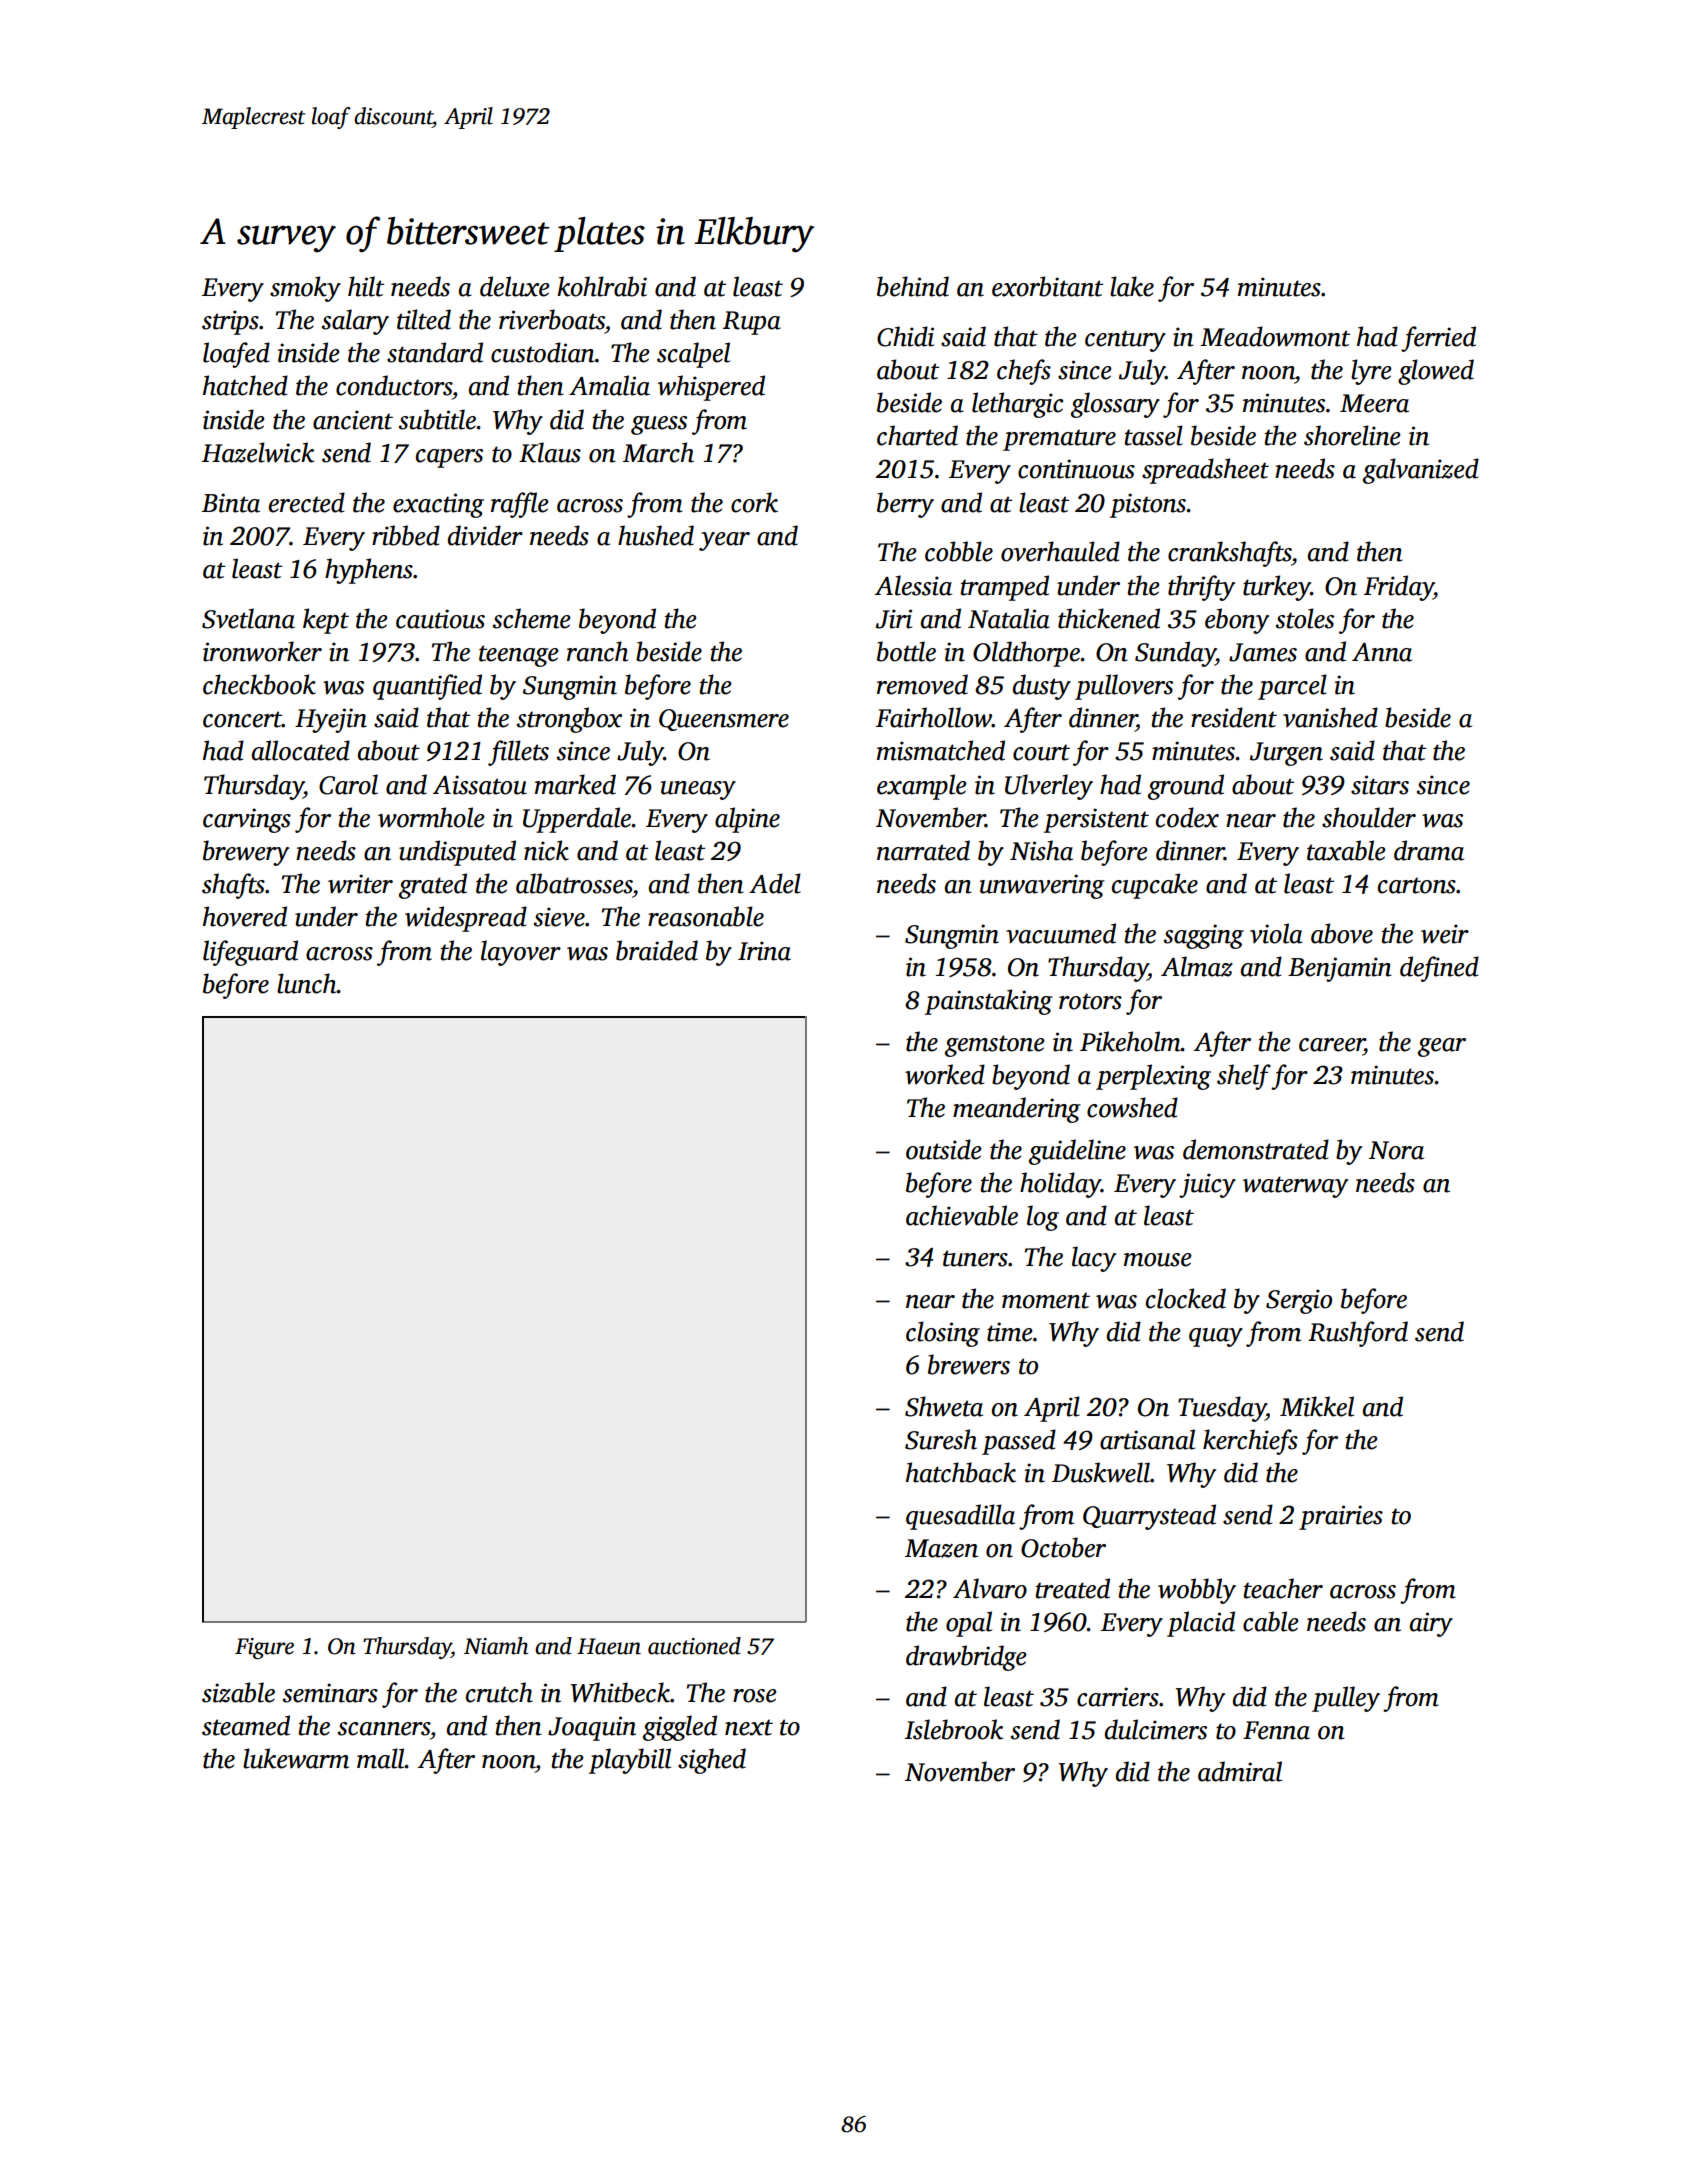  What do you see at coordinates (712, 1761) in the page?
I see `sighed` at bounding box center [712, 1761].
